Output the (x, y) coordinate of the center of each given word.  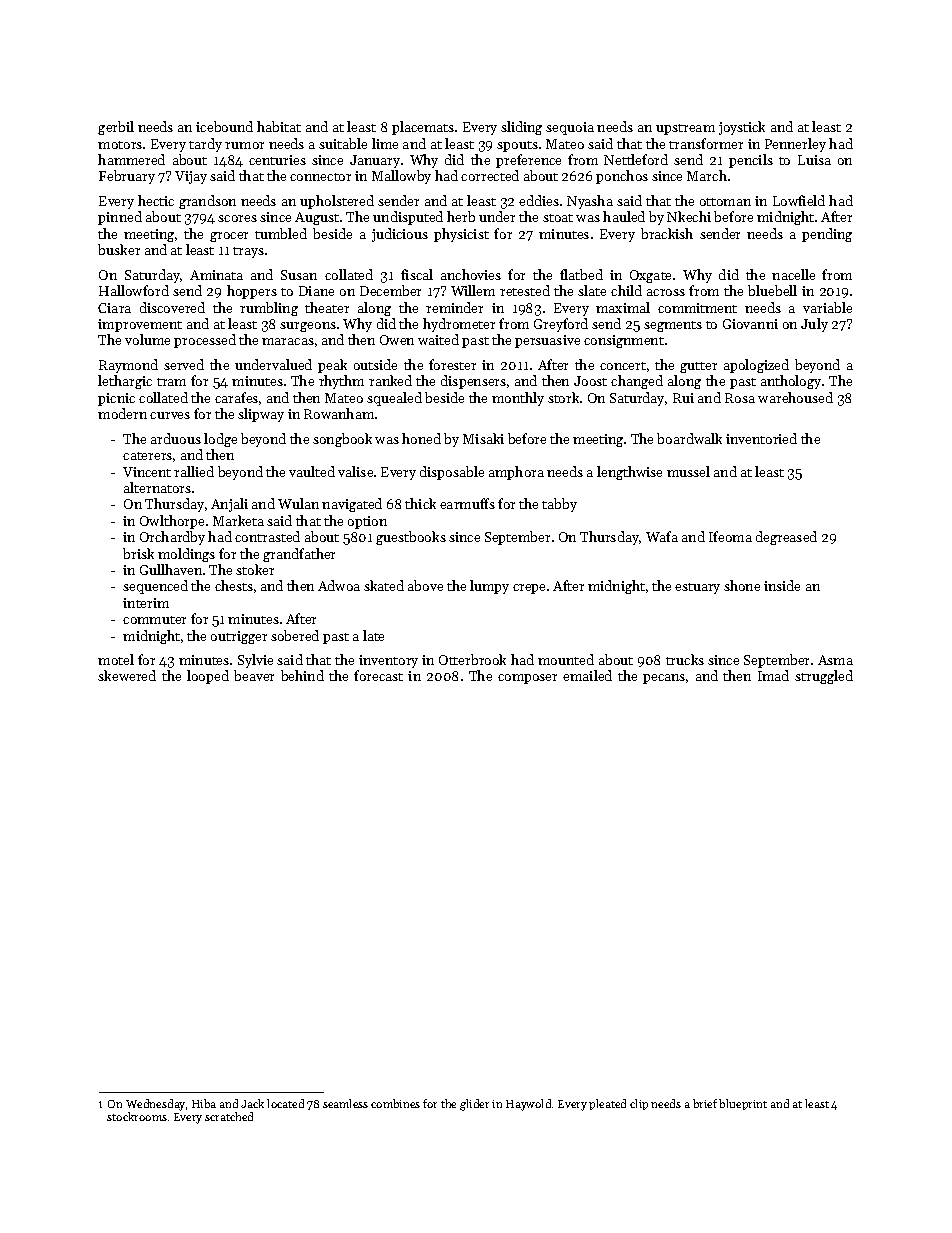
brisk (138, 553)
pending (827, 235)
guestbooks (411, 538)
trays (248, 252)
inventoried (761, 438)
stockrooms (137, 1116)
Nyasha (590, 202)
